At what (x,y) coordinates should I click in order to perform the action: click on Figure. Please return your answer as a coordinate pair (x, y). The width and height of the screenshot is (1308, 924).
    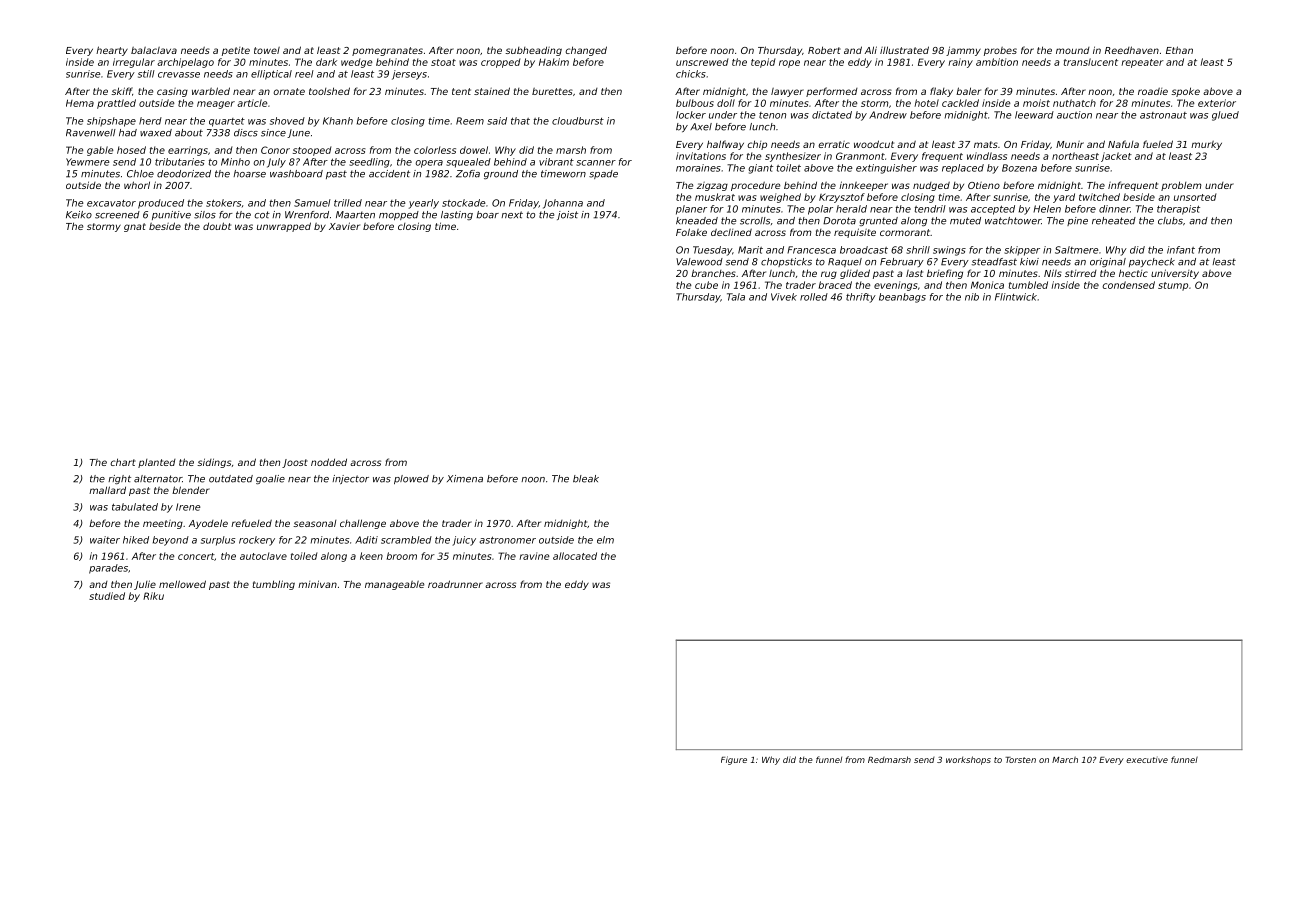
    Looking at the image, I should click on (734, 760).
